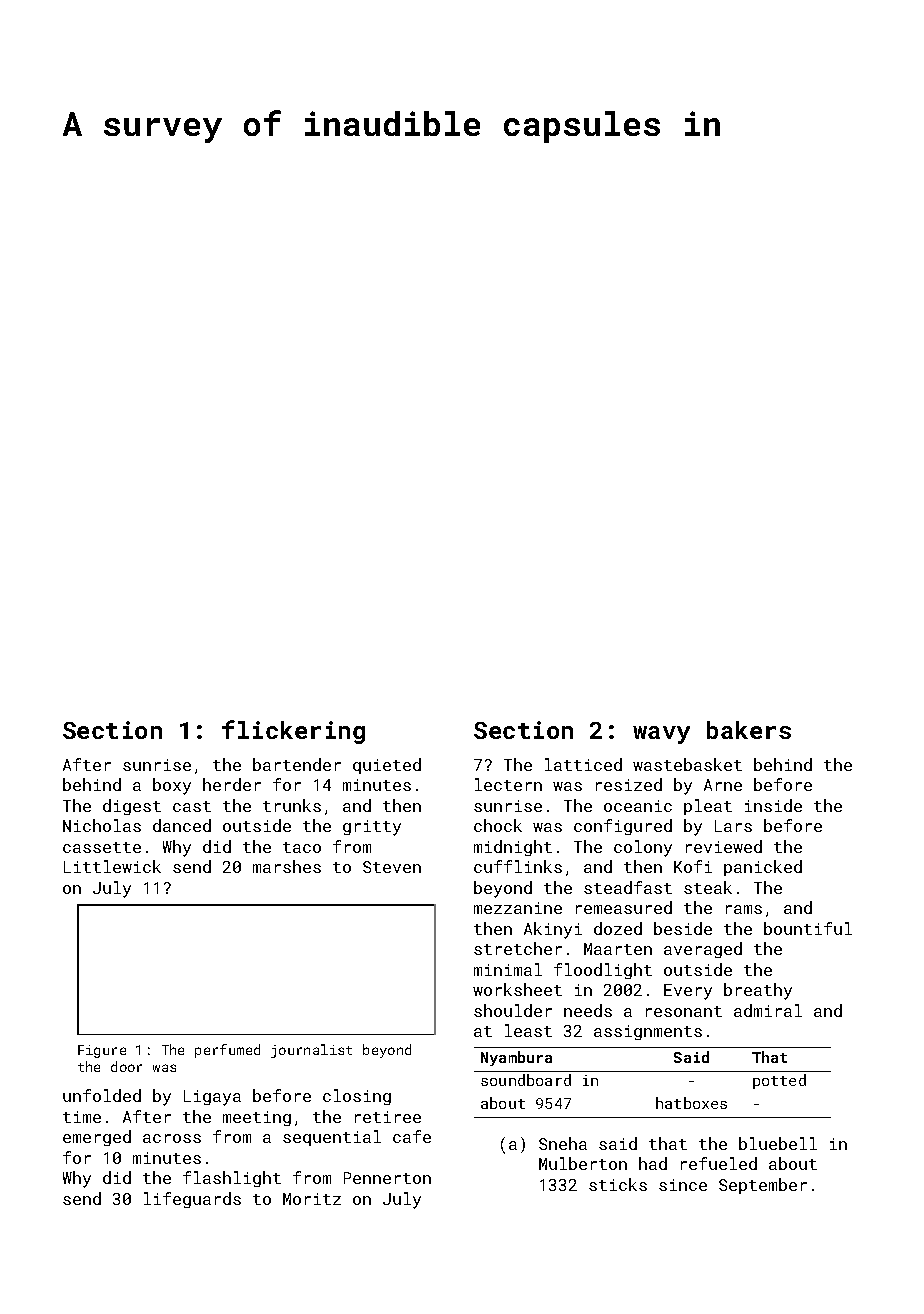 The width and height of the screenshot is (924, 1314). What do you see at coordinates (684, 1011) in the screenshot?
I see `resonant` at bounding box center [684, 1011].
